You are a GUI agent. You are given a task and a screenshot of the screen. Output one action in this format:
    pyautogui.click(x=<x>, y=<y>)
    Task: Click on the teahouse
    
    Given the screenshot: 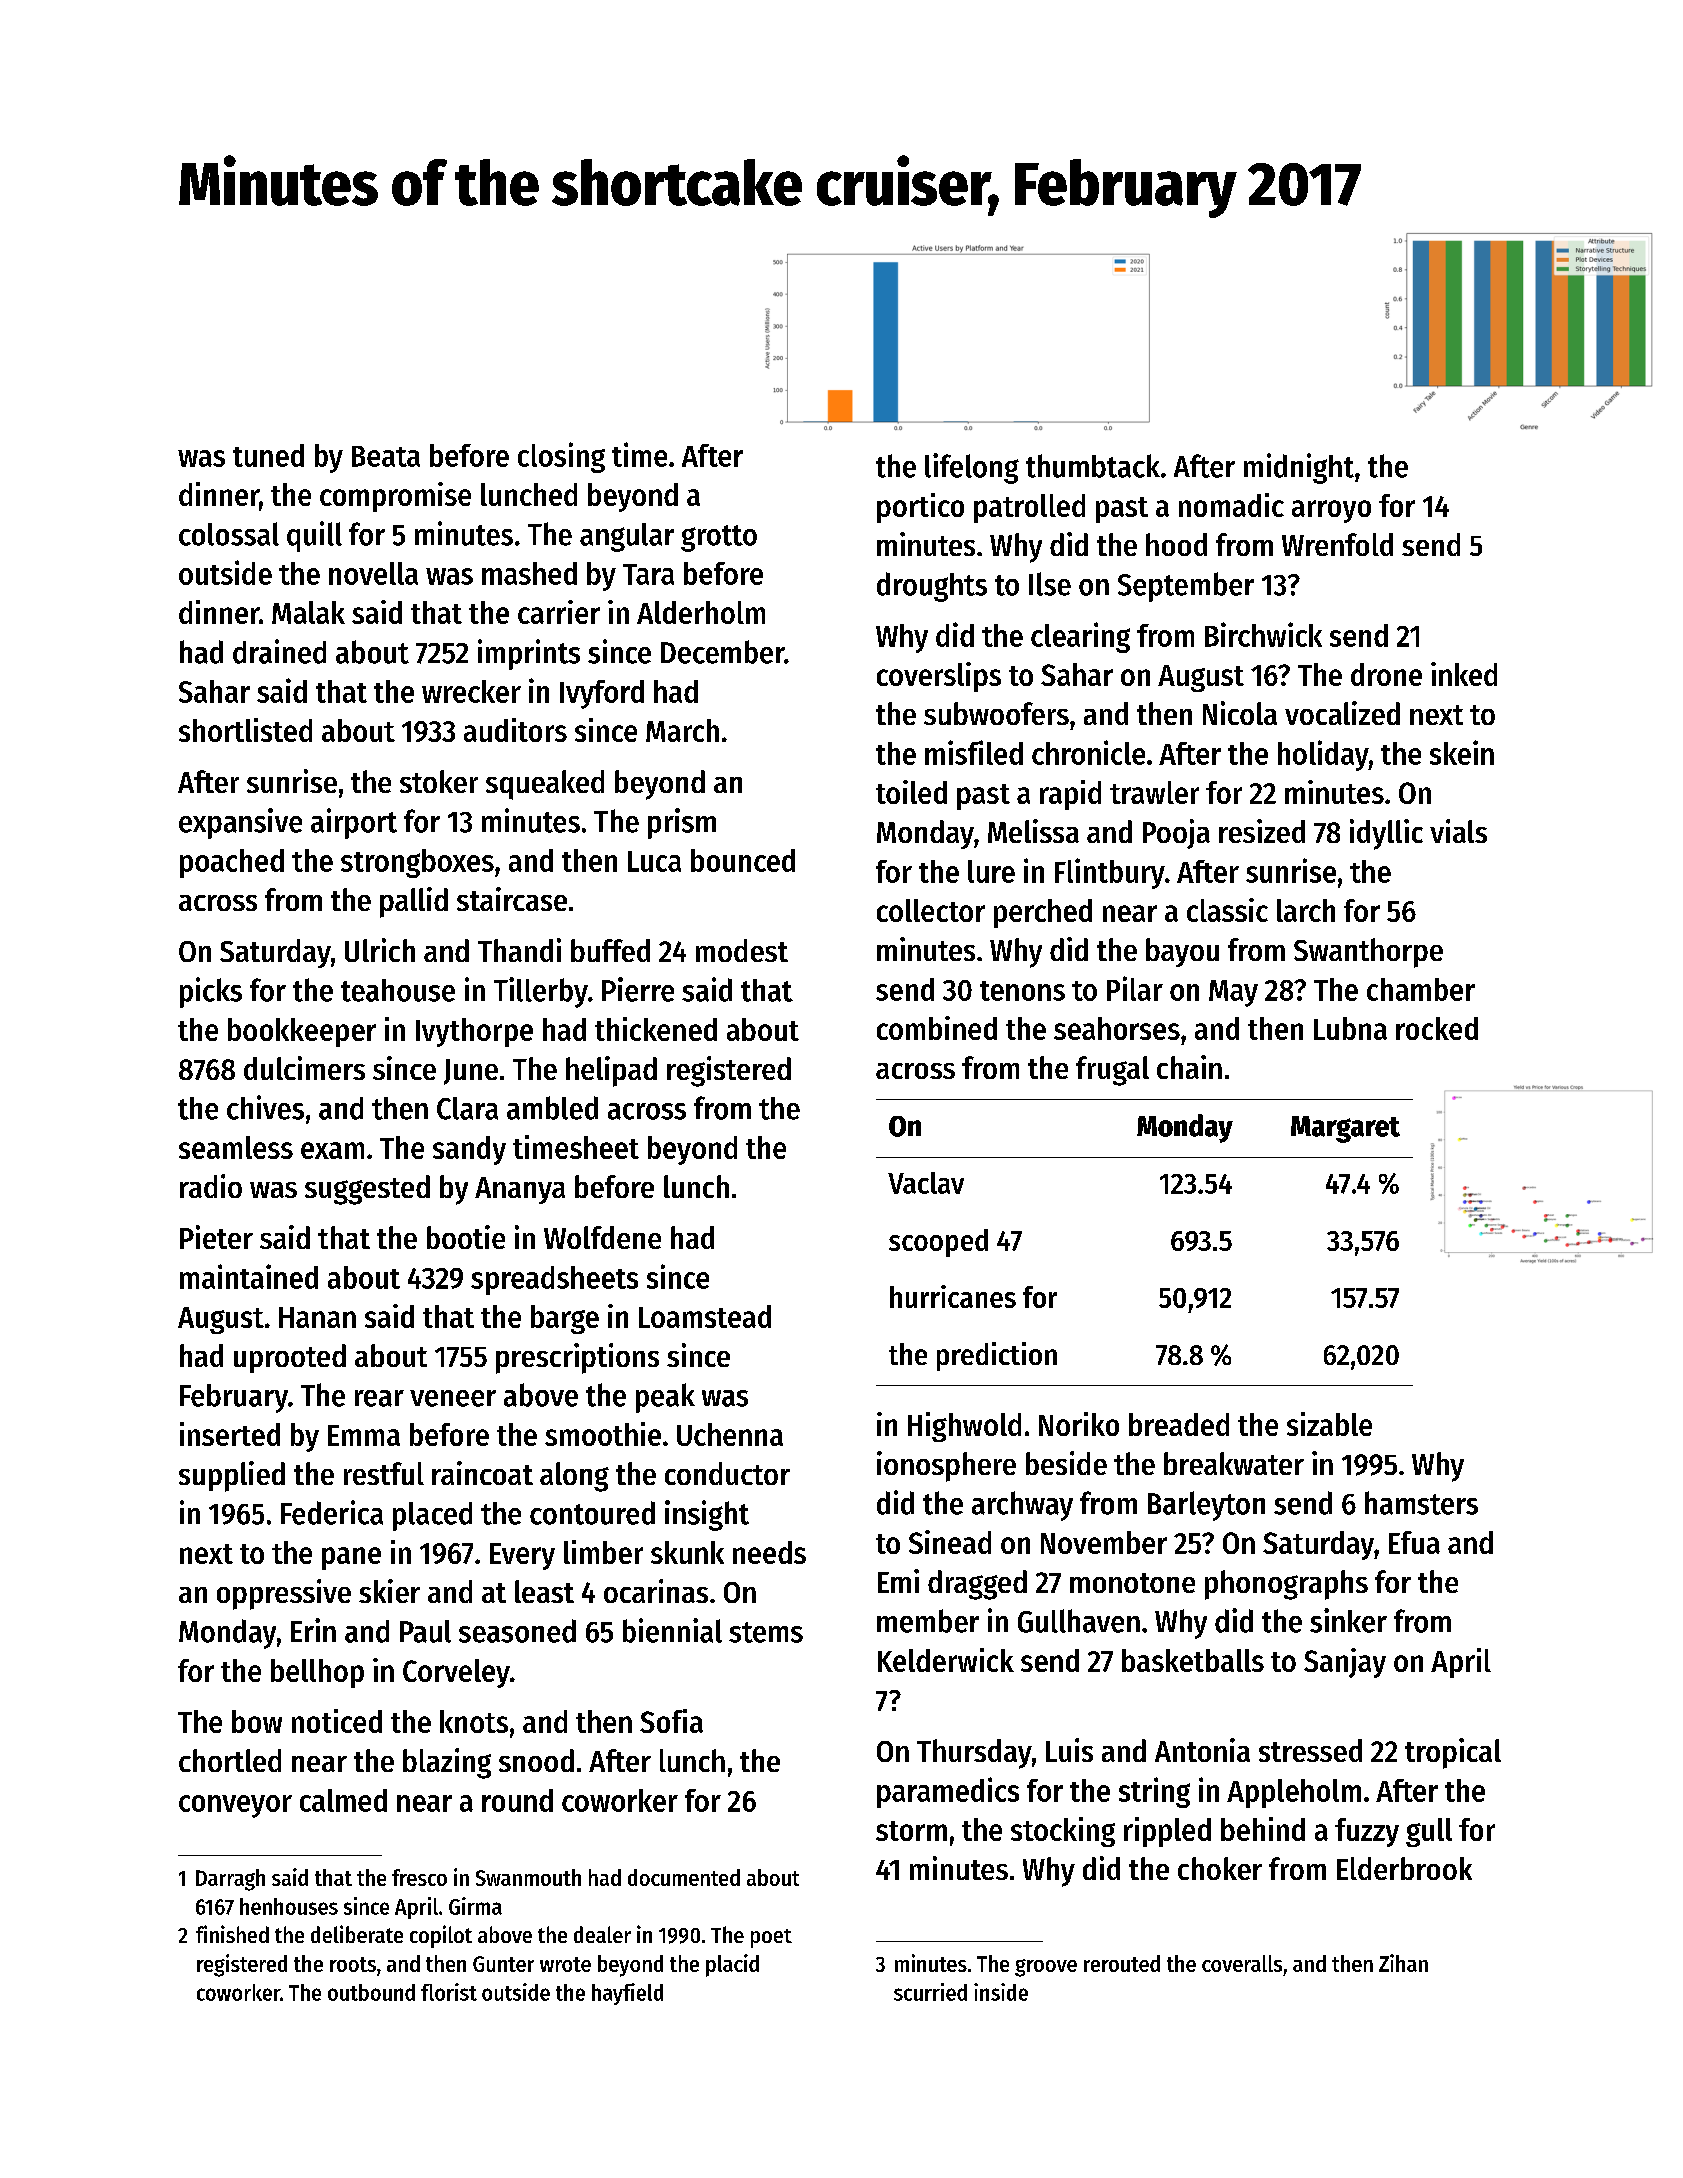 What is the action you would take?
    pyautogui.click(x=398, y=990)
